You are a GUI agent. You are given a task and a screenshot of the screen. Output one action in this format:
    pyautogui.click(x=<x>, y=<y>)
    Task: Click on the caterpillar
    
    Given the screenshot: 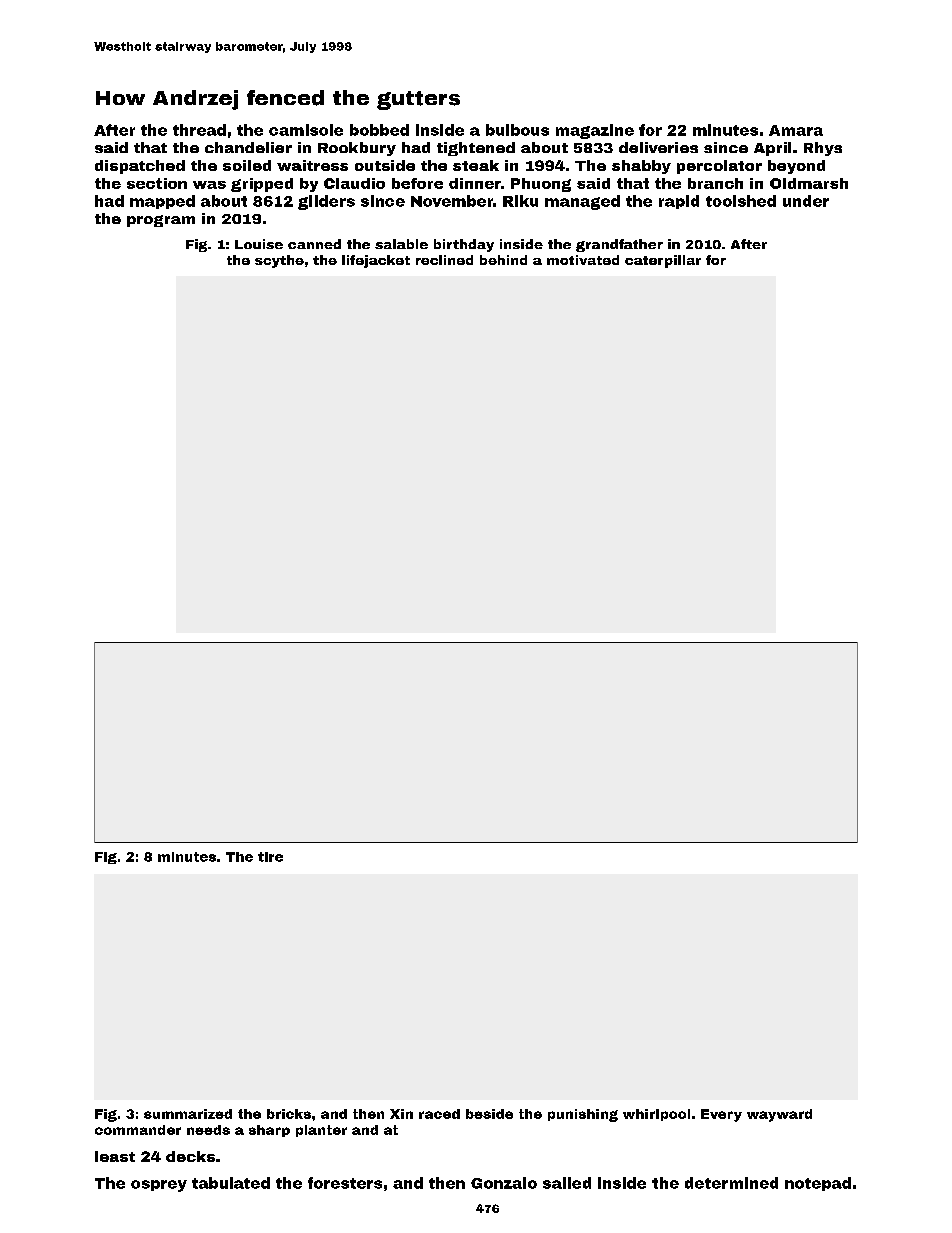 What is the action you would take?
    pyautogui.click(x=663, y=261)
